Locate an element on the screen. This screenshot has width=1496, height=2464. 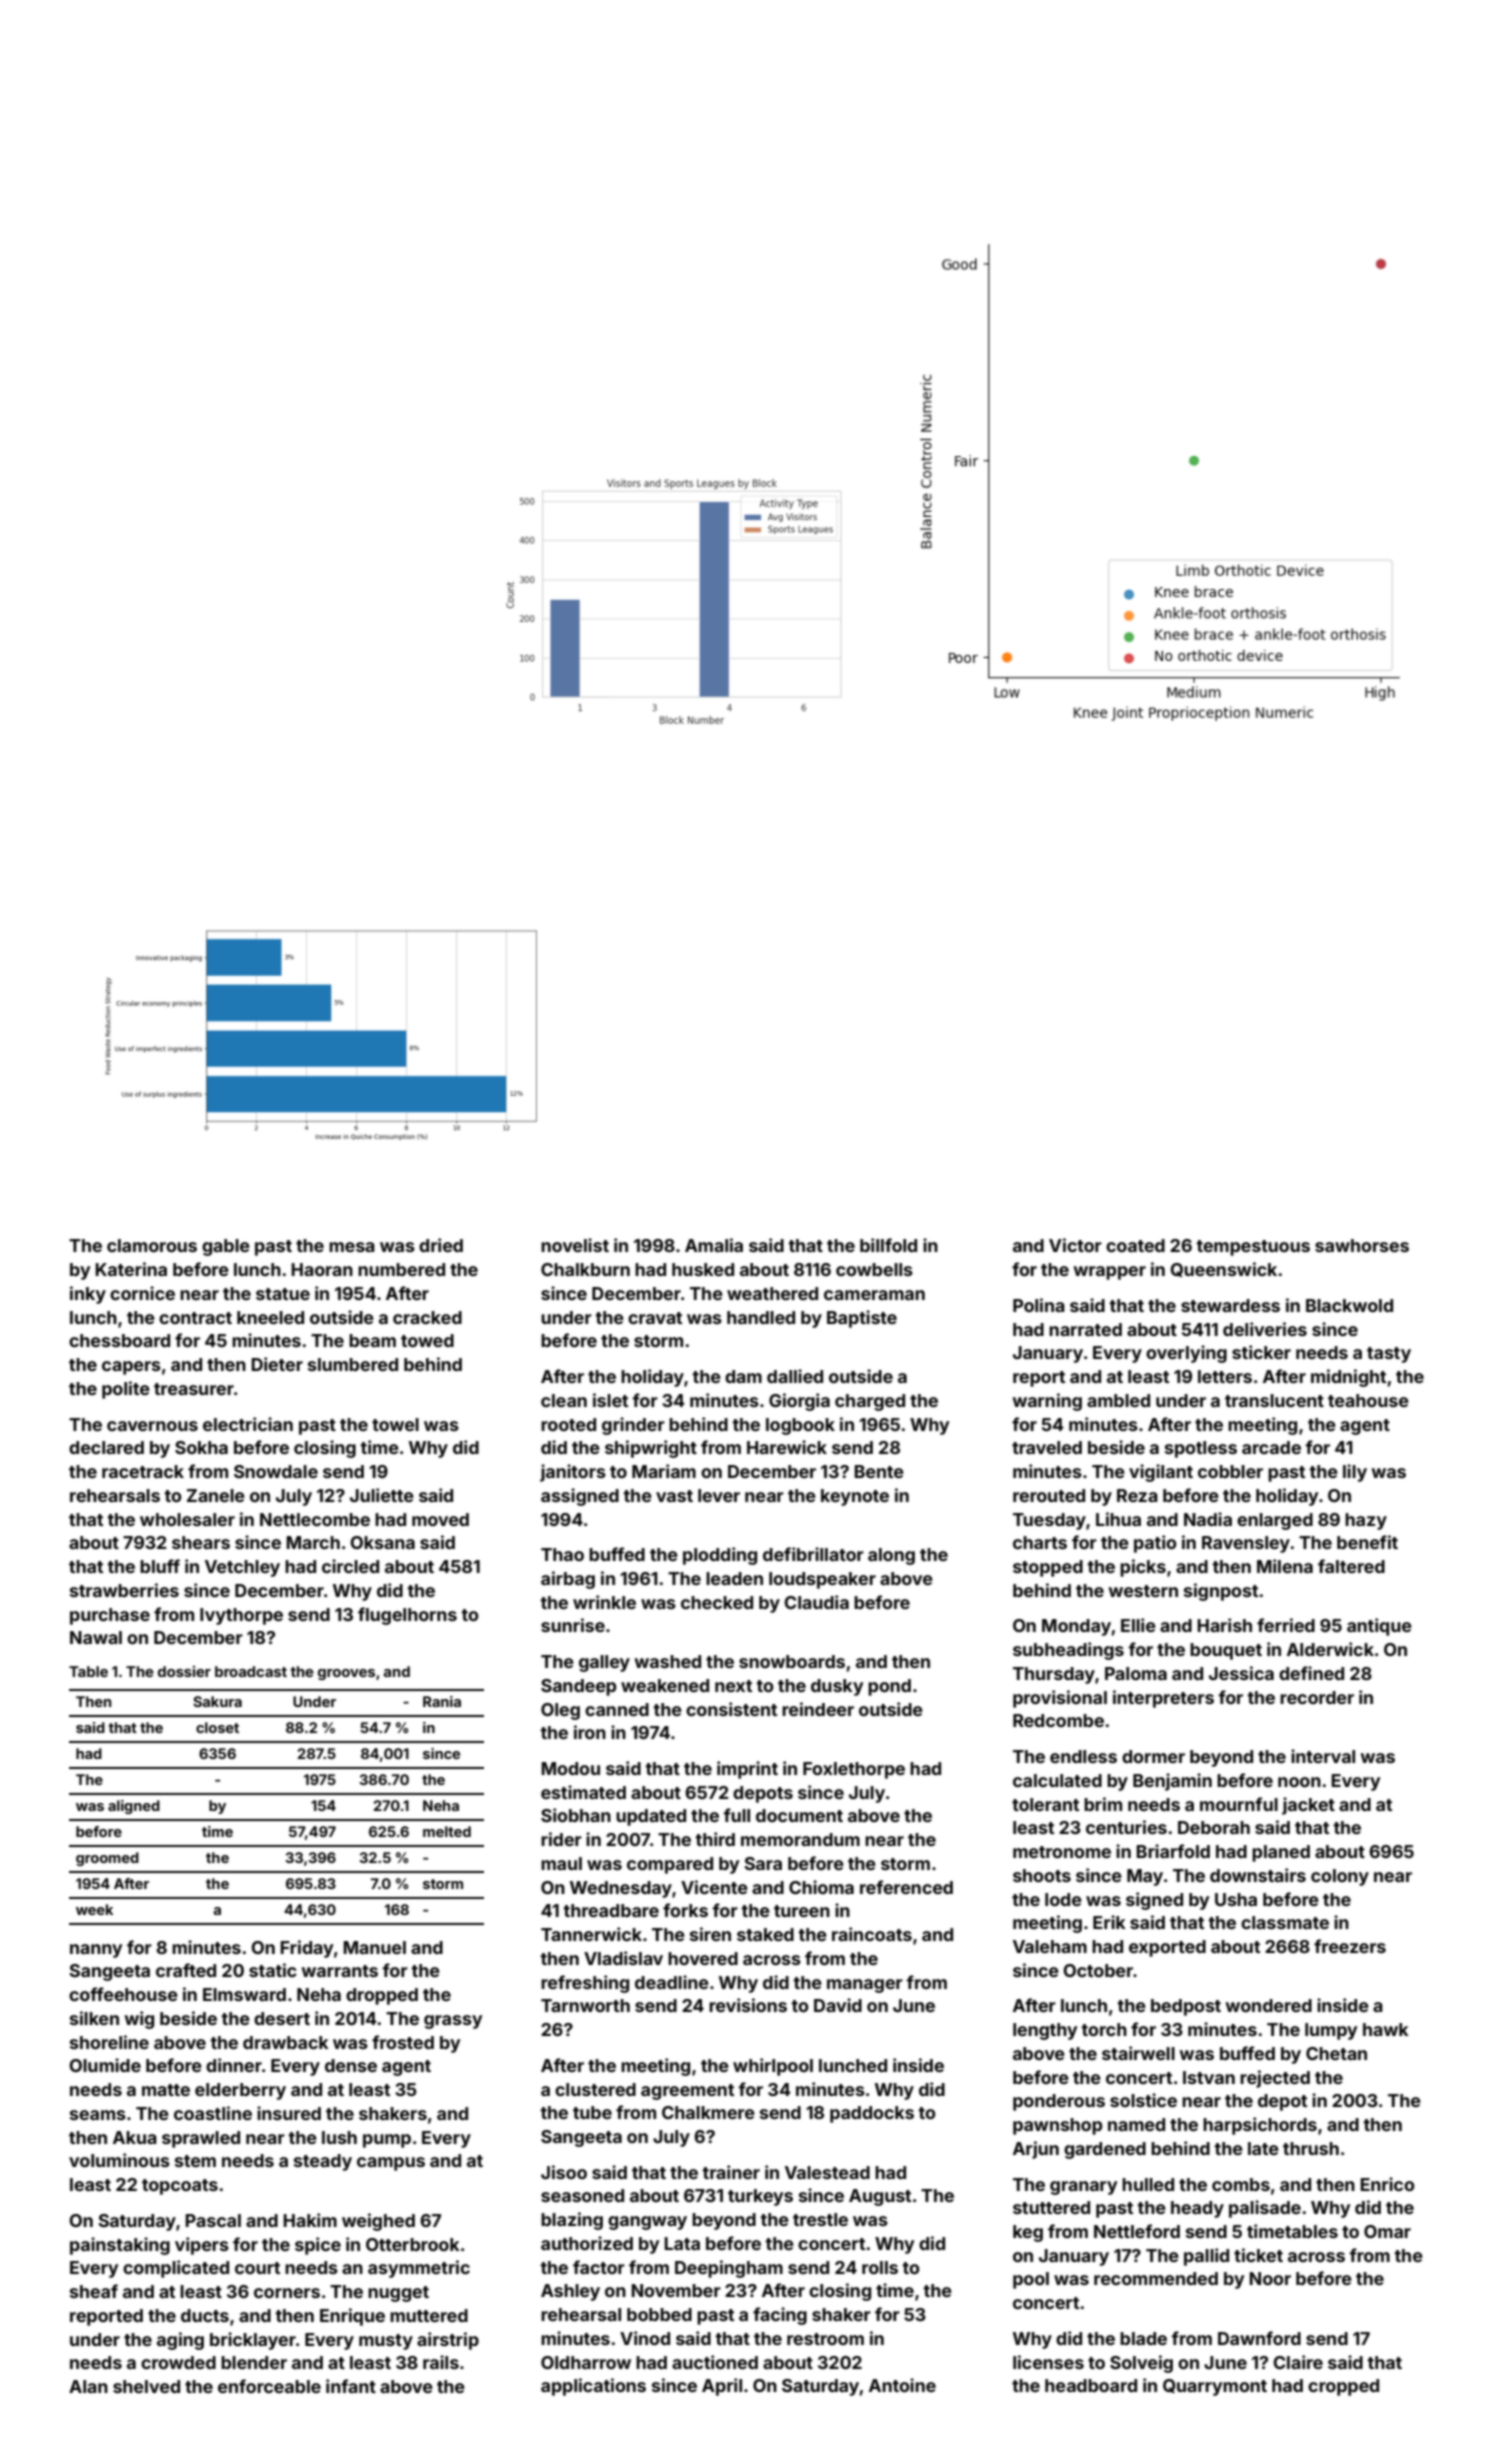
Tannerwick is located at coordinates (591, 1934).
